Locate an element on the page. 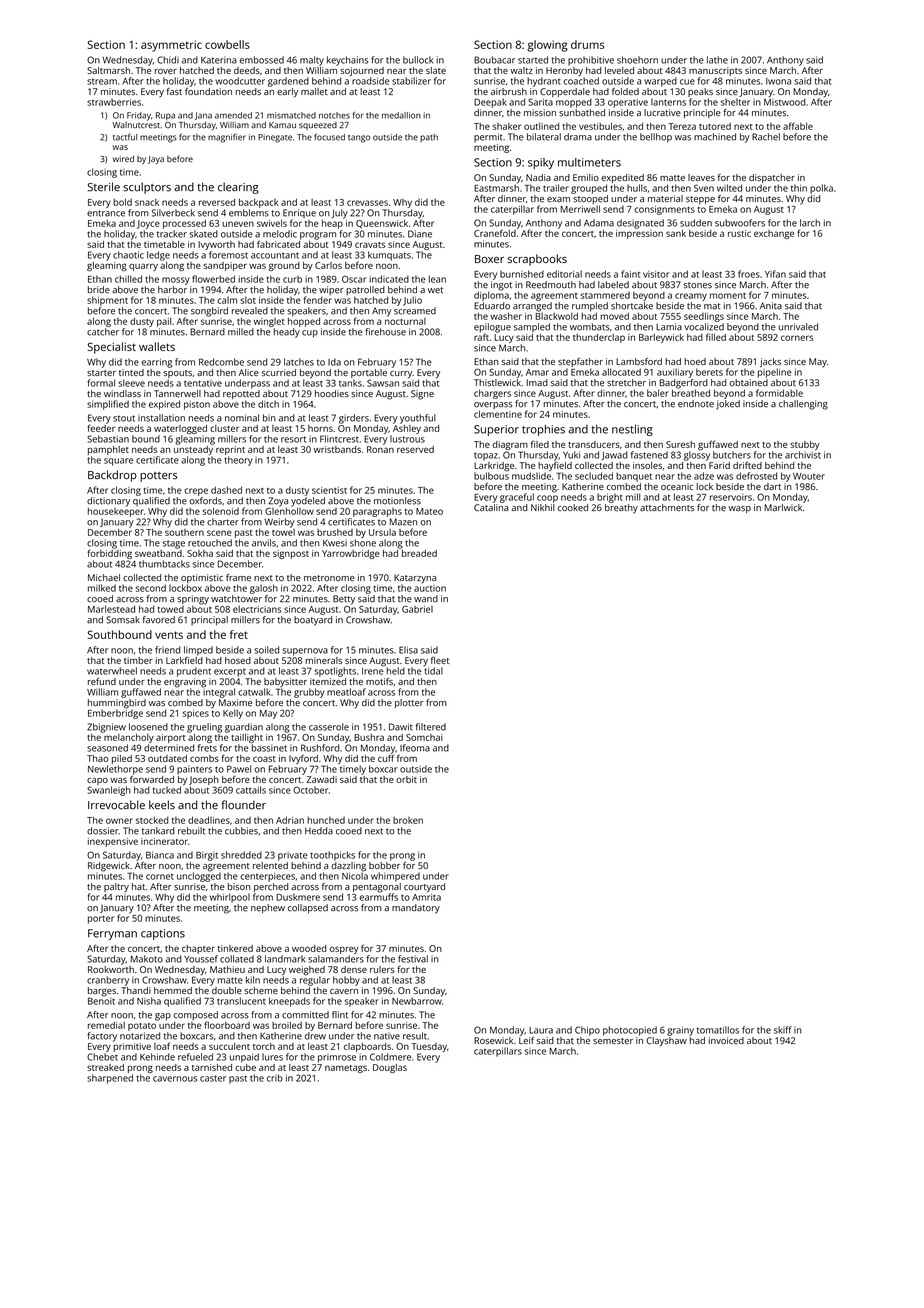 This document has width=924, height=1308. defrosted is located at coordinates (756, 476).
